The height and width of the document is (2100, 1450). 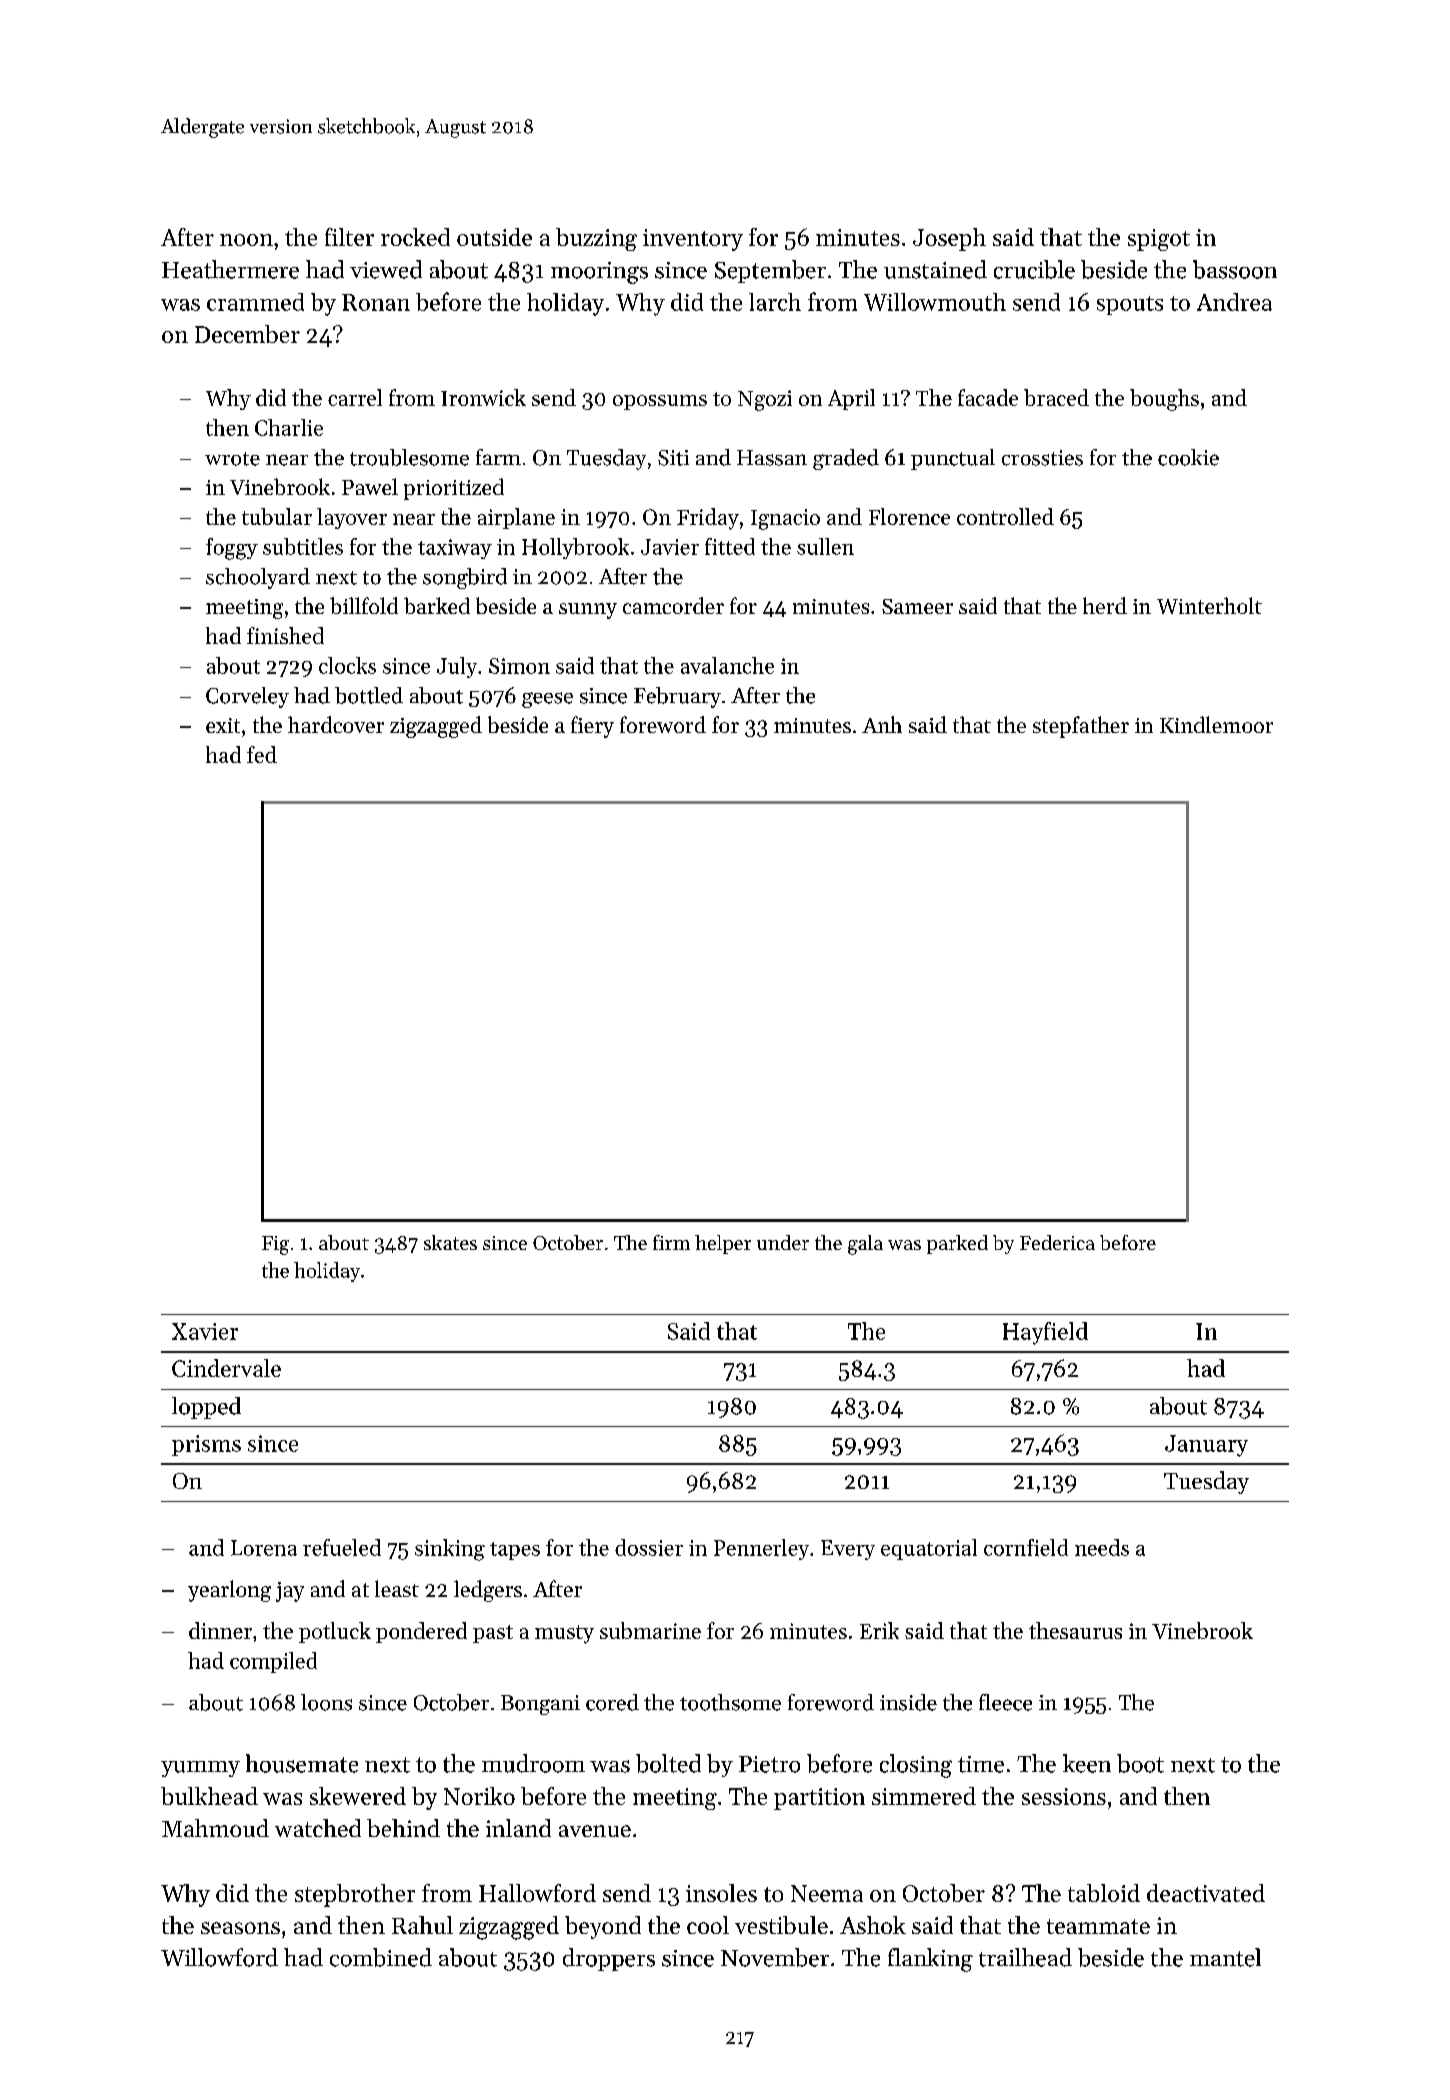 What do you see at coordinates (671, 1242) in the document?
I see `firm` at bounding box center [671, 1242].
